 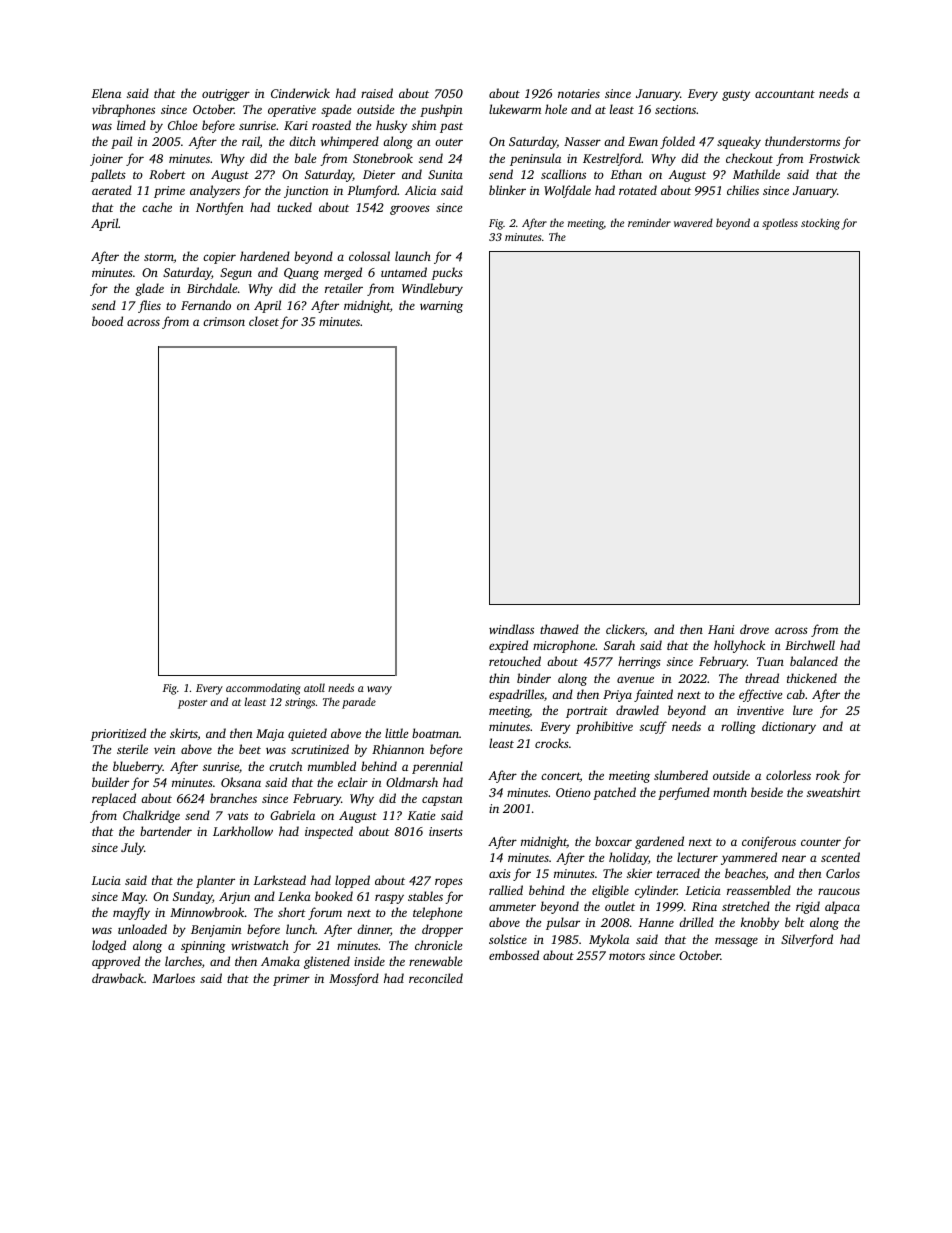 What do you see at coordinates (754, 629) in the screenshot?
I see `drove` at bounding box center [754, 629].
